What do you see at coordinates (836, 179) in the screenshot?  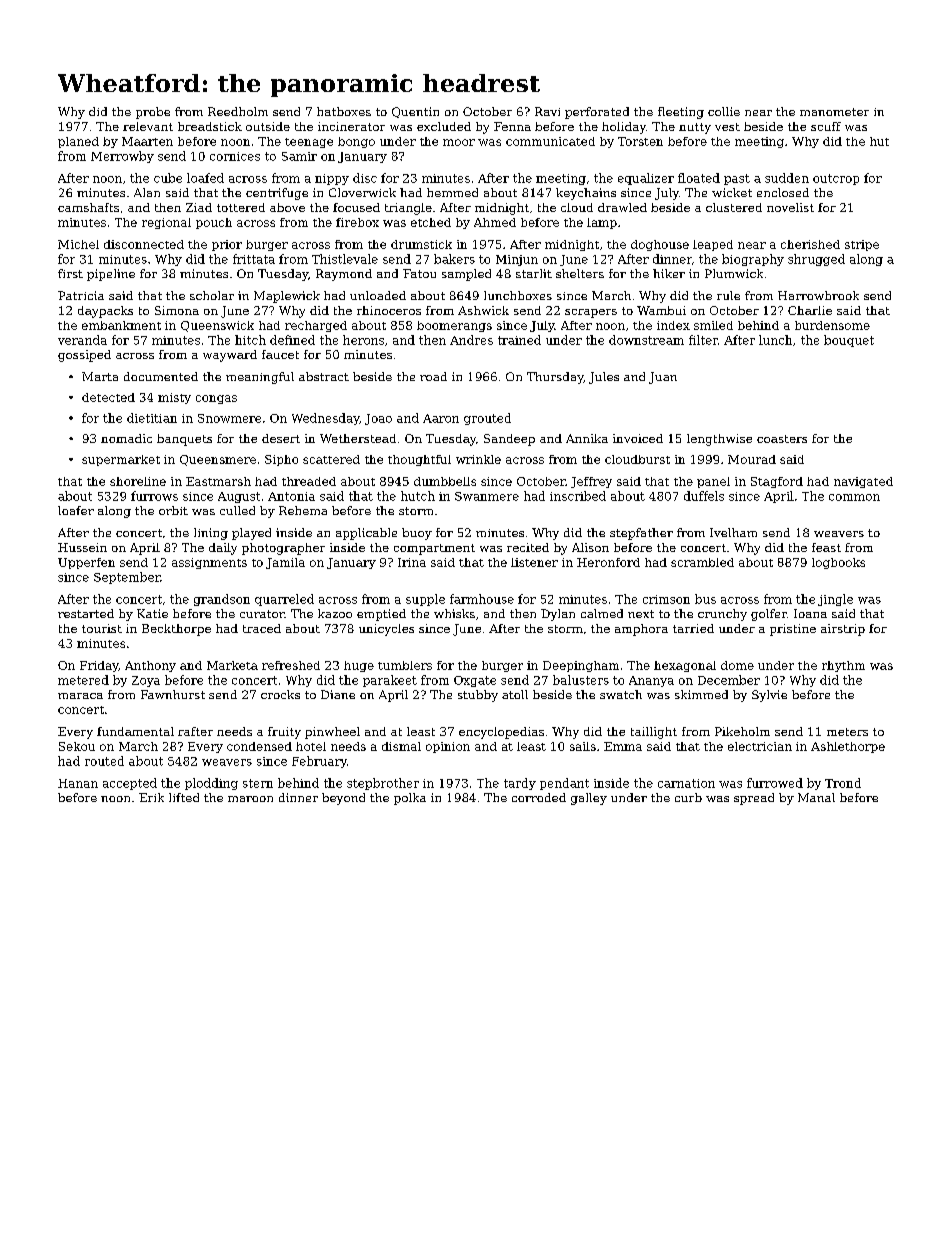 I see `outcrop` at bounding box center [836, 179].
